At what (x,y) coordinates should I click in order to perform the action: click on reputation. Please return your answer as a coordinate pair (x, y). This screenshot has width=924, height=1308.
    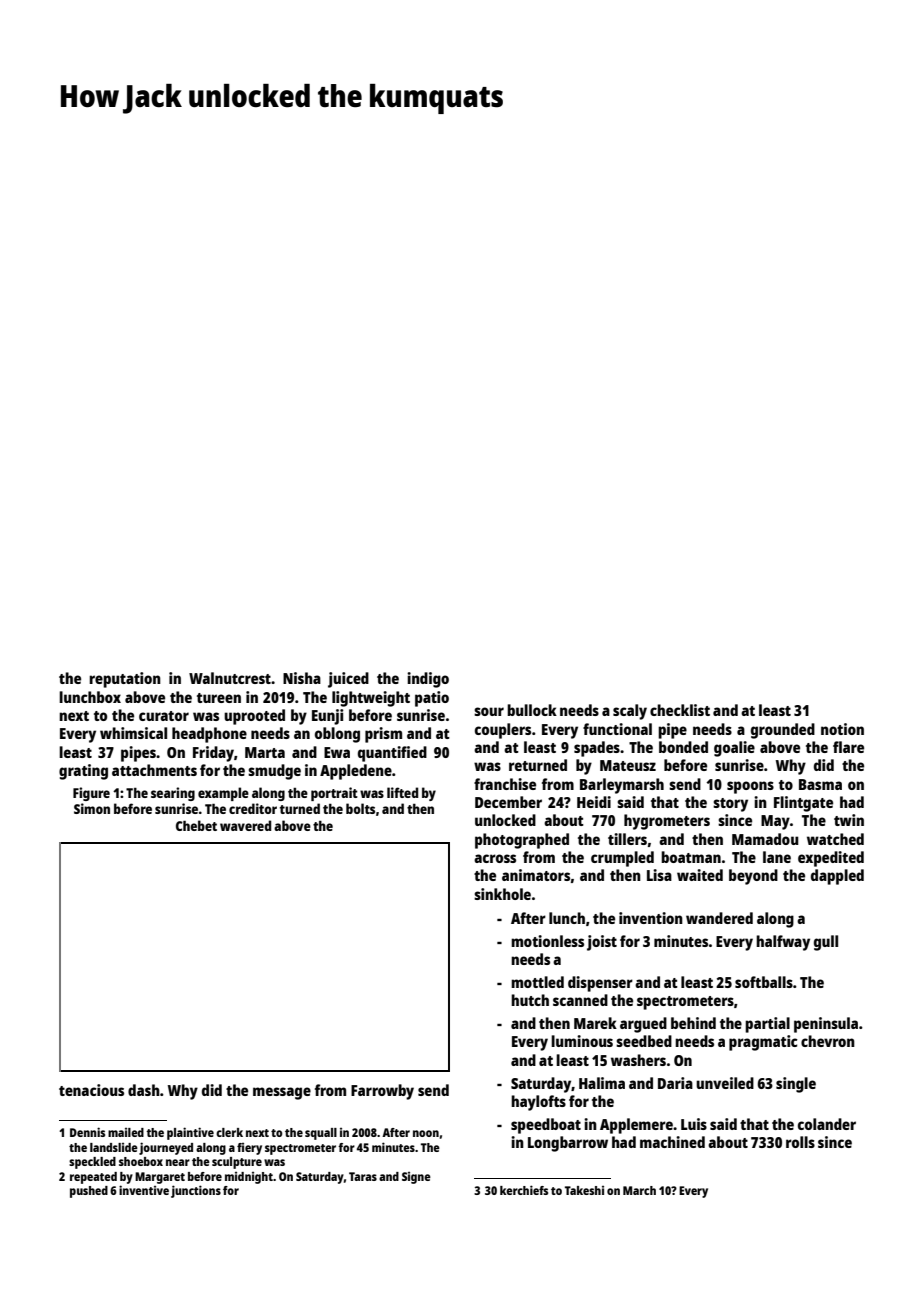
    Looking at the image, I should click on (125, 680).
